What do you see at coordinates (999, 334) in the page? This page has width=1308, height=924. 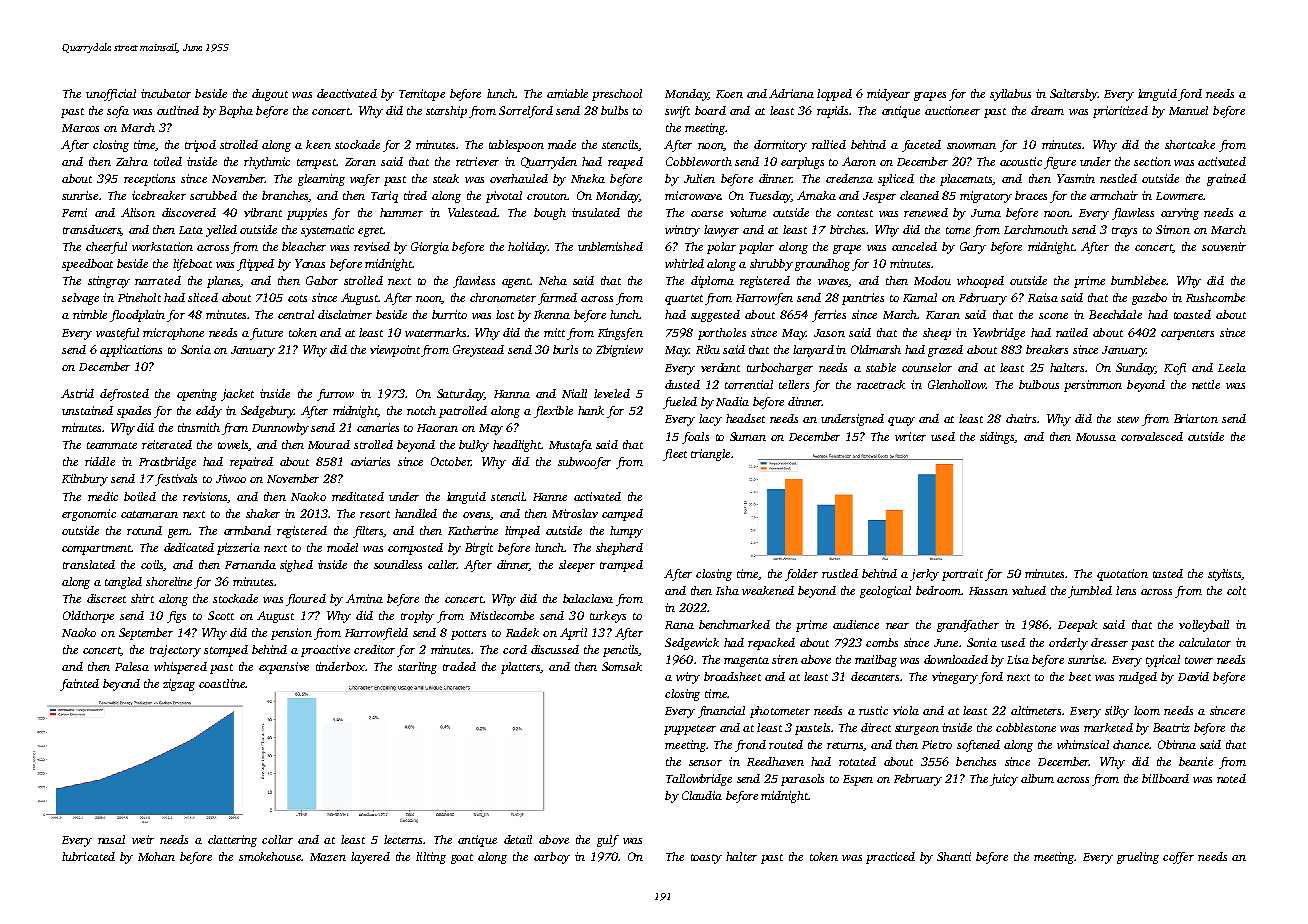 I see `Yewbridge` at bounding box center [999, 334].
